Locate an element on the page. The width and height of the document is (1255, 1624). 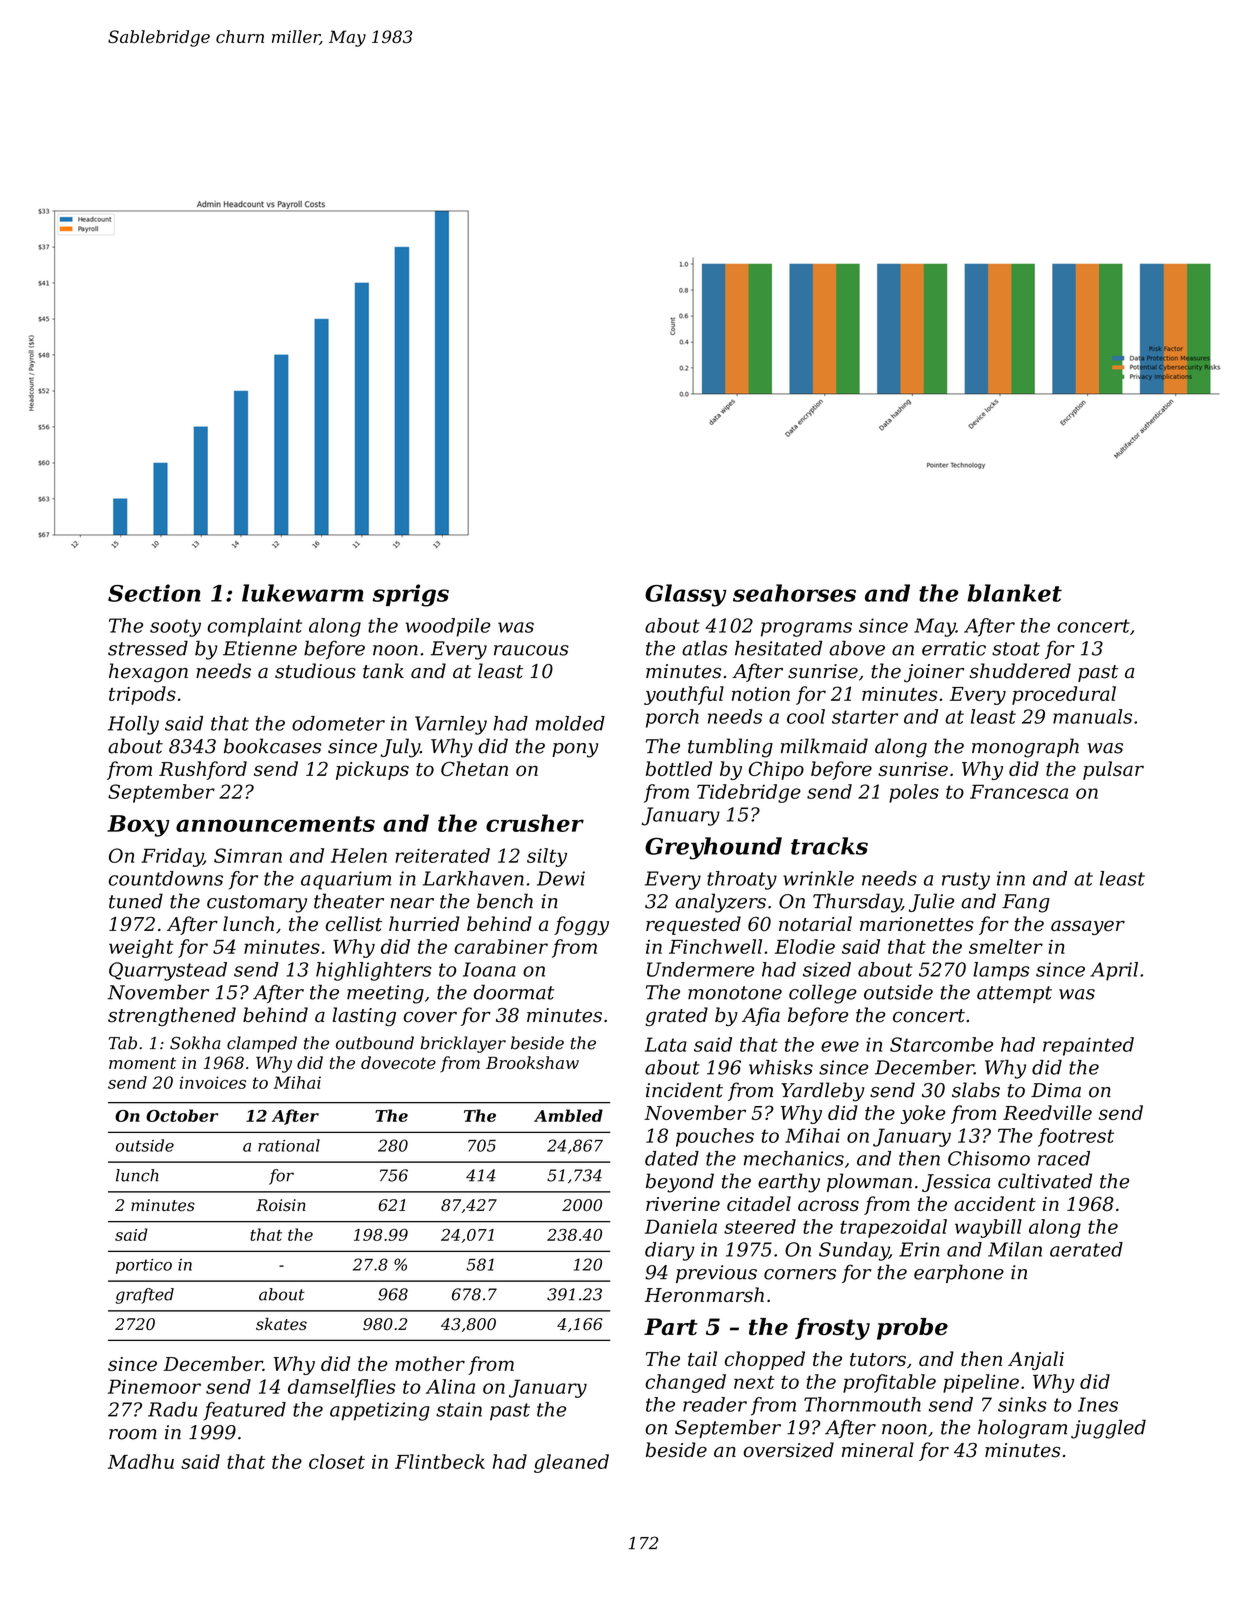
Madhu is located at coordinates (141, 1461).
